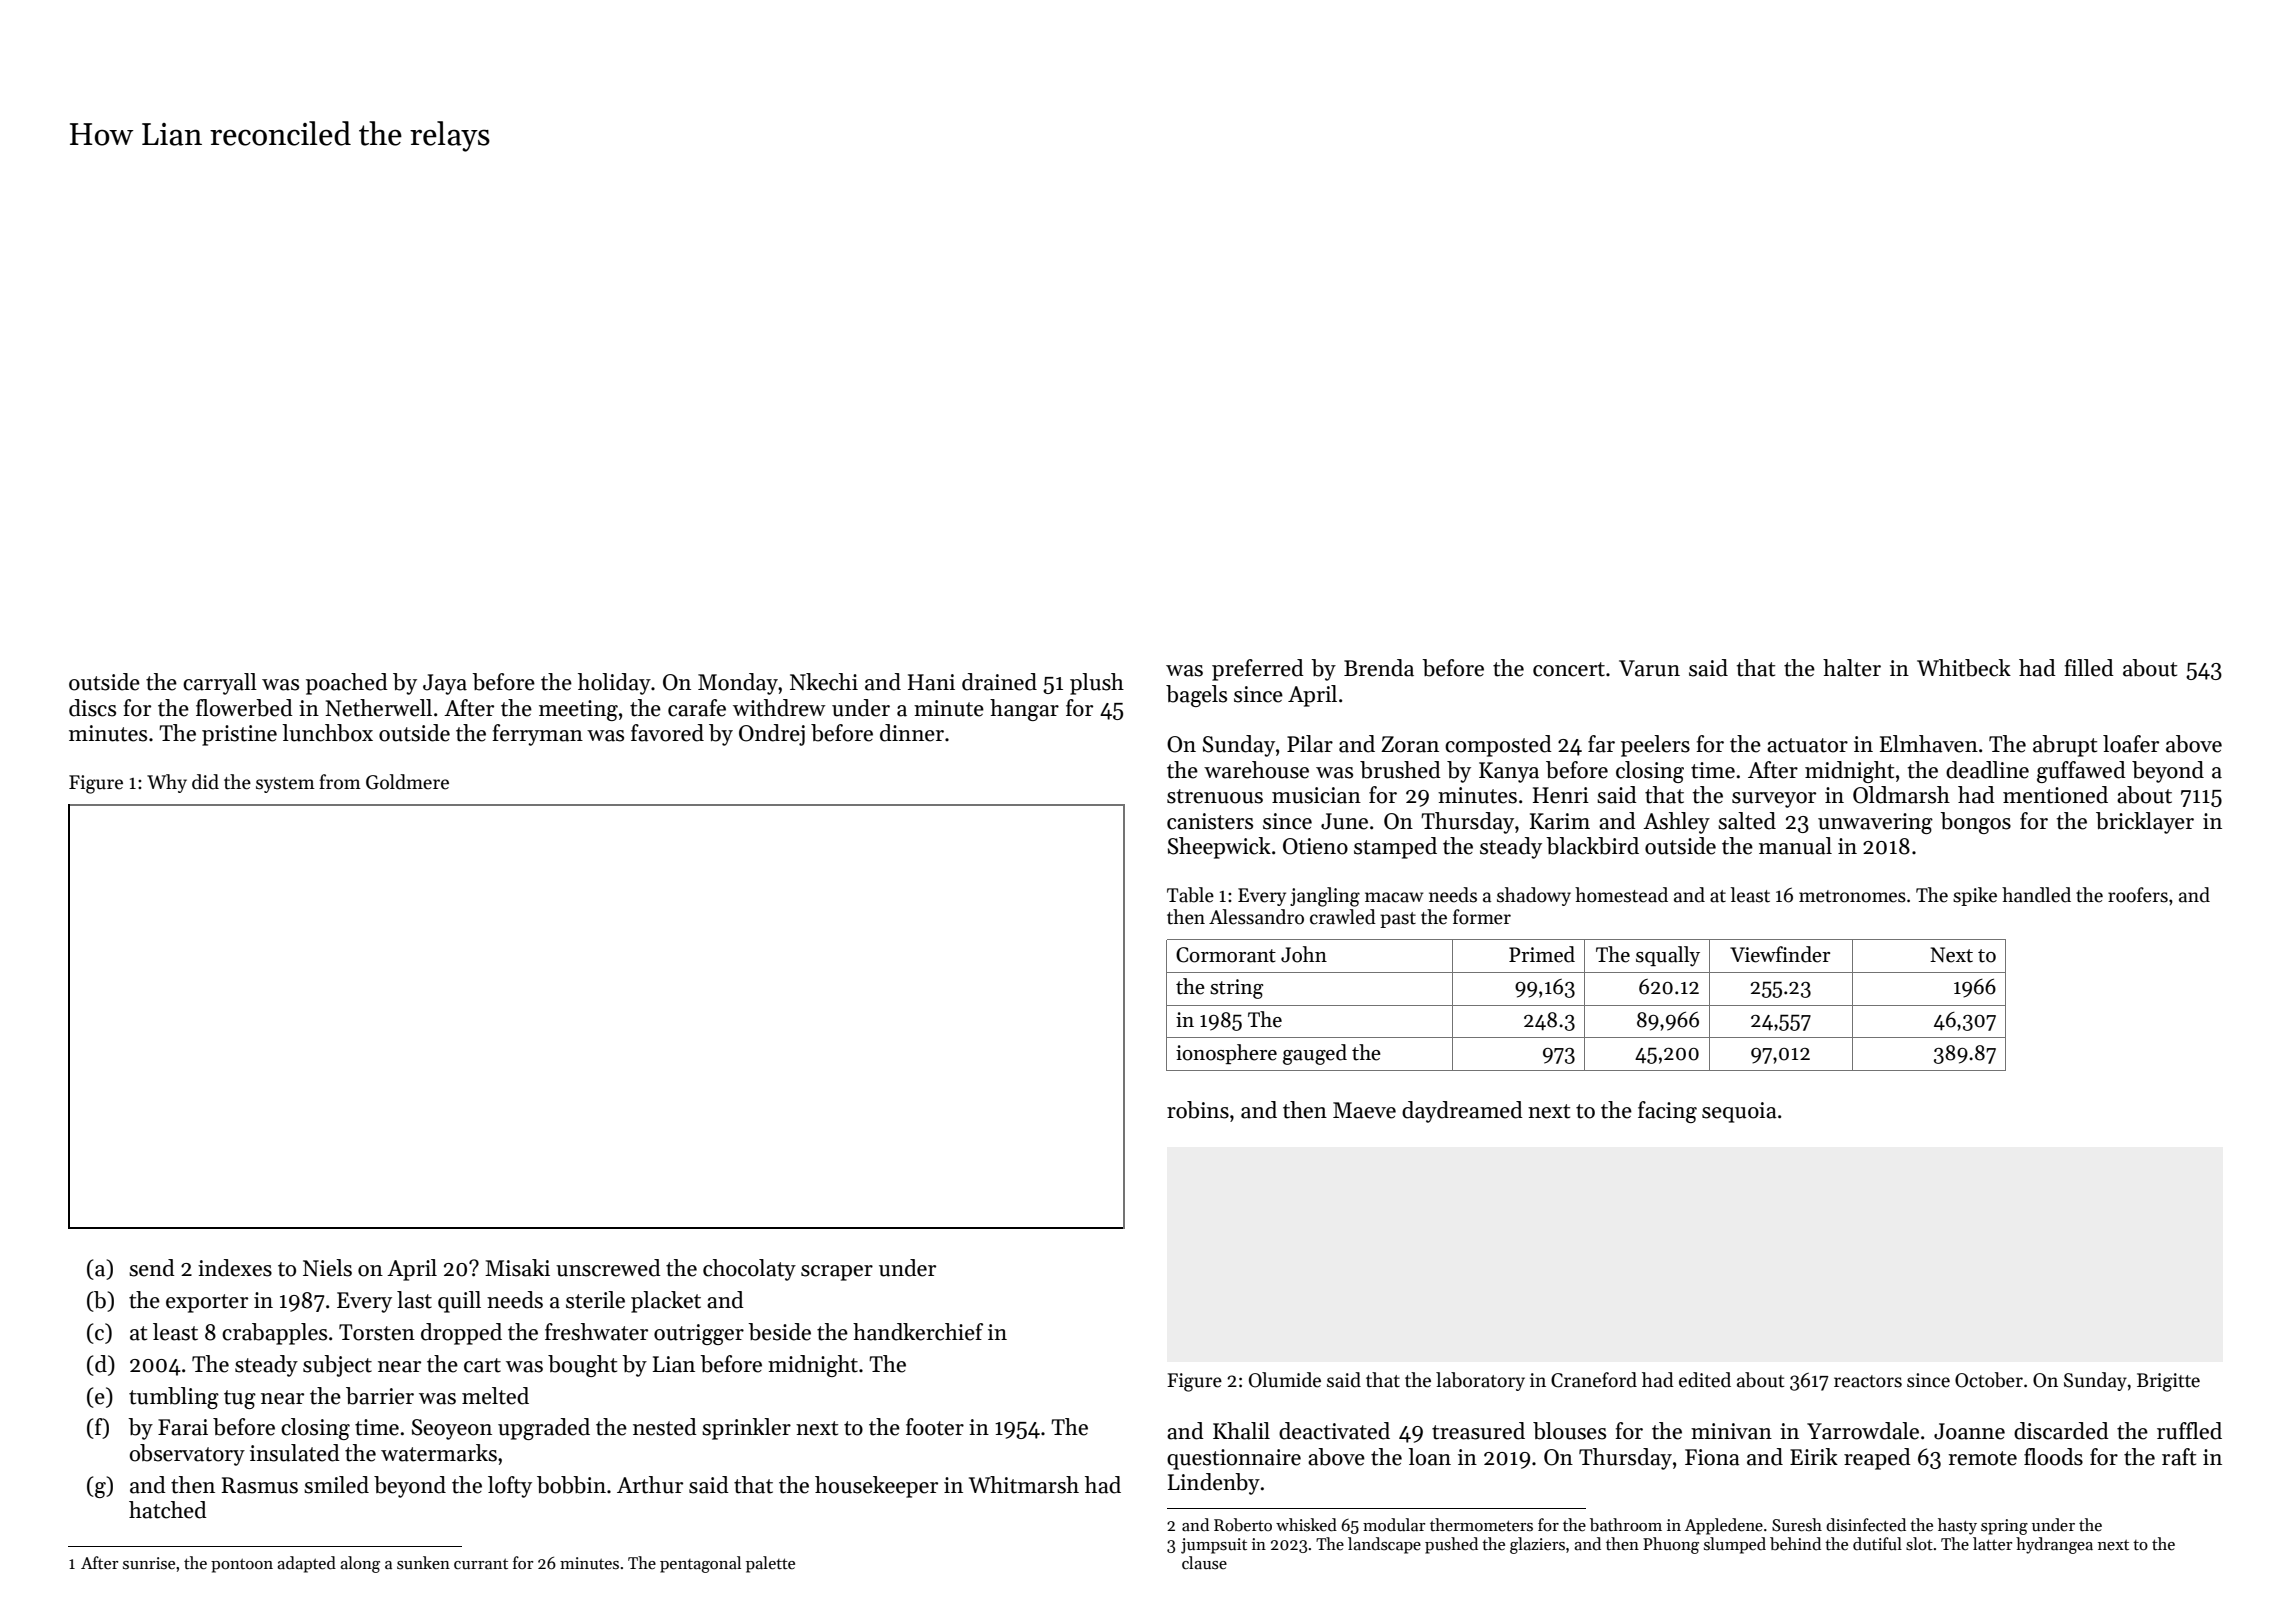 The image size is (2291, 1620). Describe the element at coordinates (327, 1268) in the screenshot. I see `Niels` at that location.
